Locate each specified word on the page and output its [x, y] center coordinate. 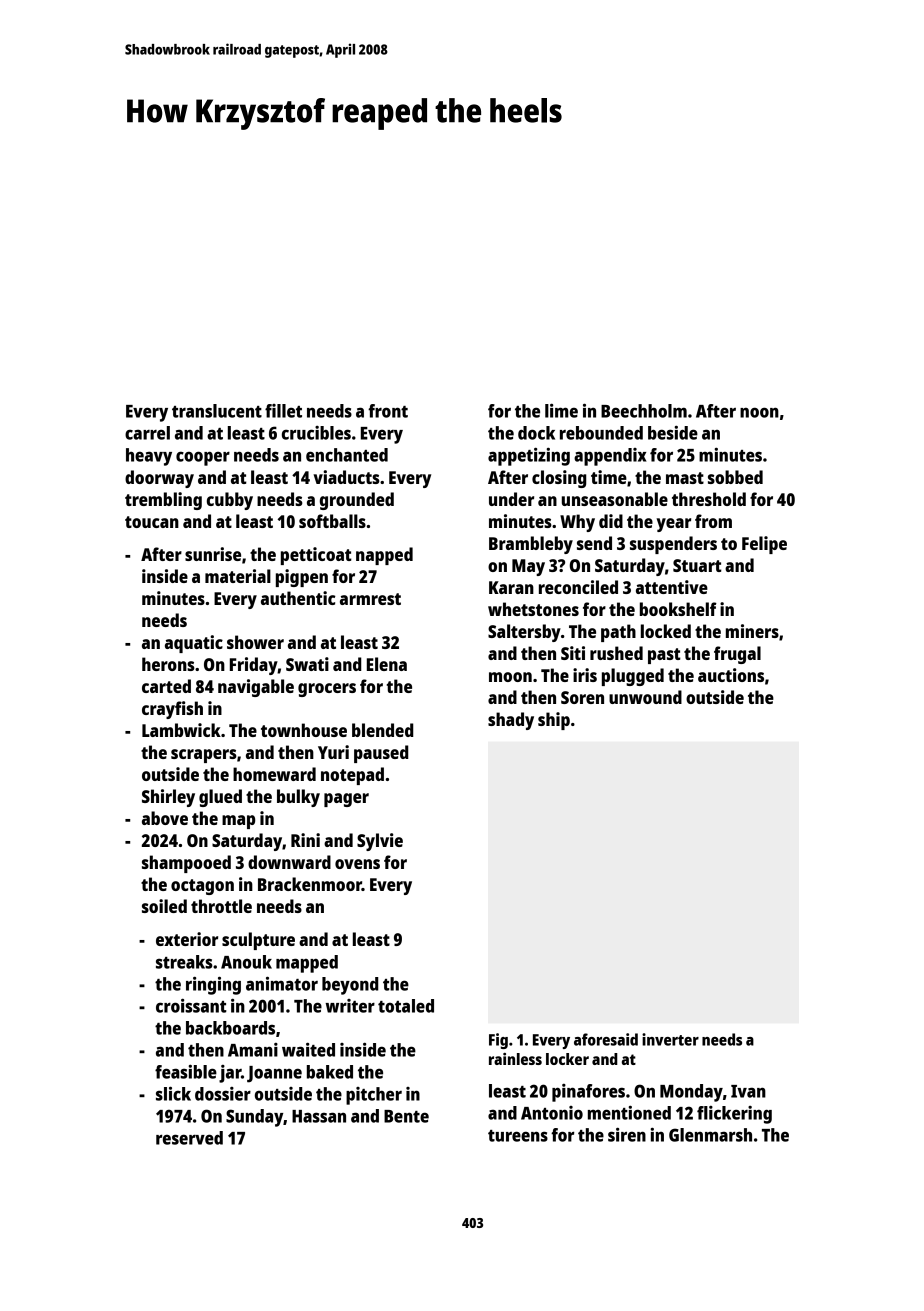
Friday [254, 666]
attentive [672, 587]
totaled [406, 1006]
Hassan [319, 1116]
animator [282, 983]
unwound [645, 697]
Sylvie [380, 842]
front [388, 411]
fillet [283, 411]
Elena [387, 664]
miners [752, 631]
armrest [370, 599]
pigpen [302, 578]
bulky [298, 798]
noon [759, 412]
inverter [670, 1039]
